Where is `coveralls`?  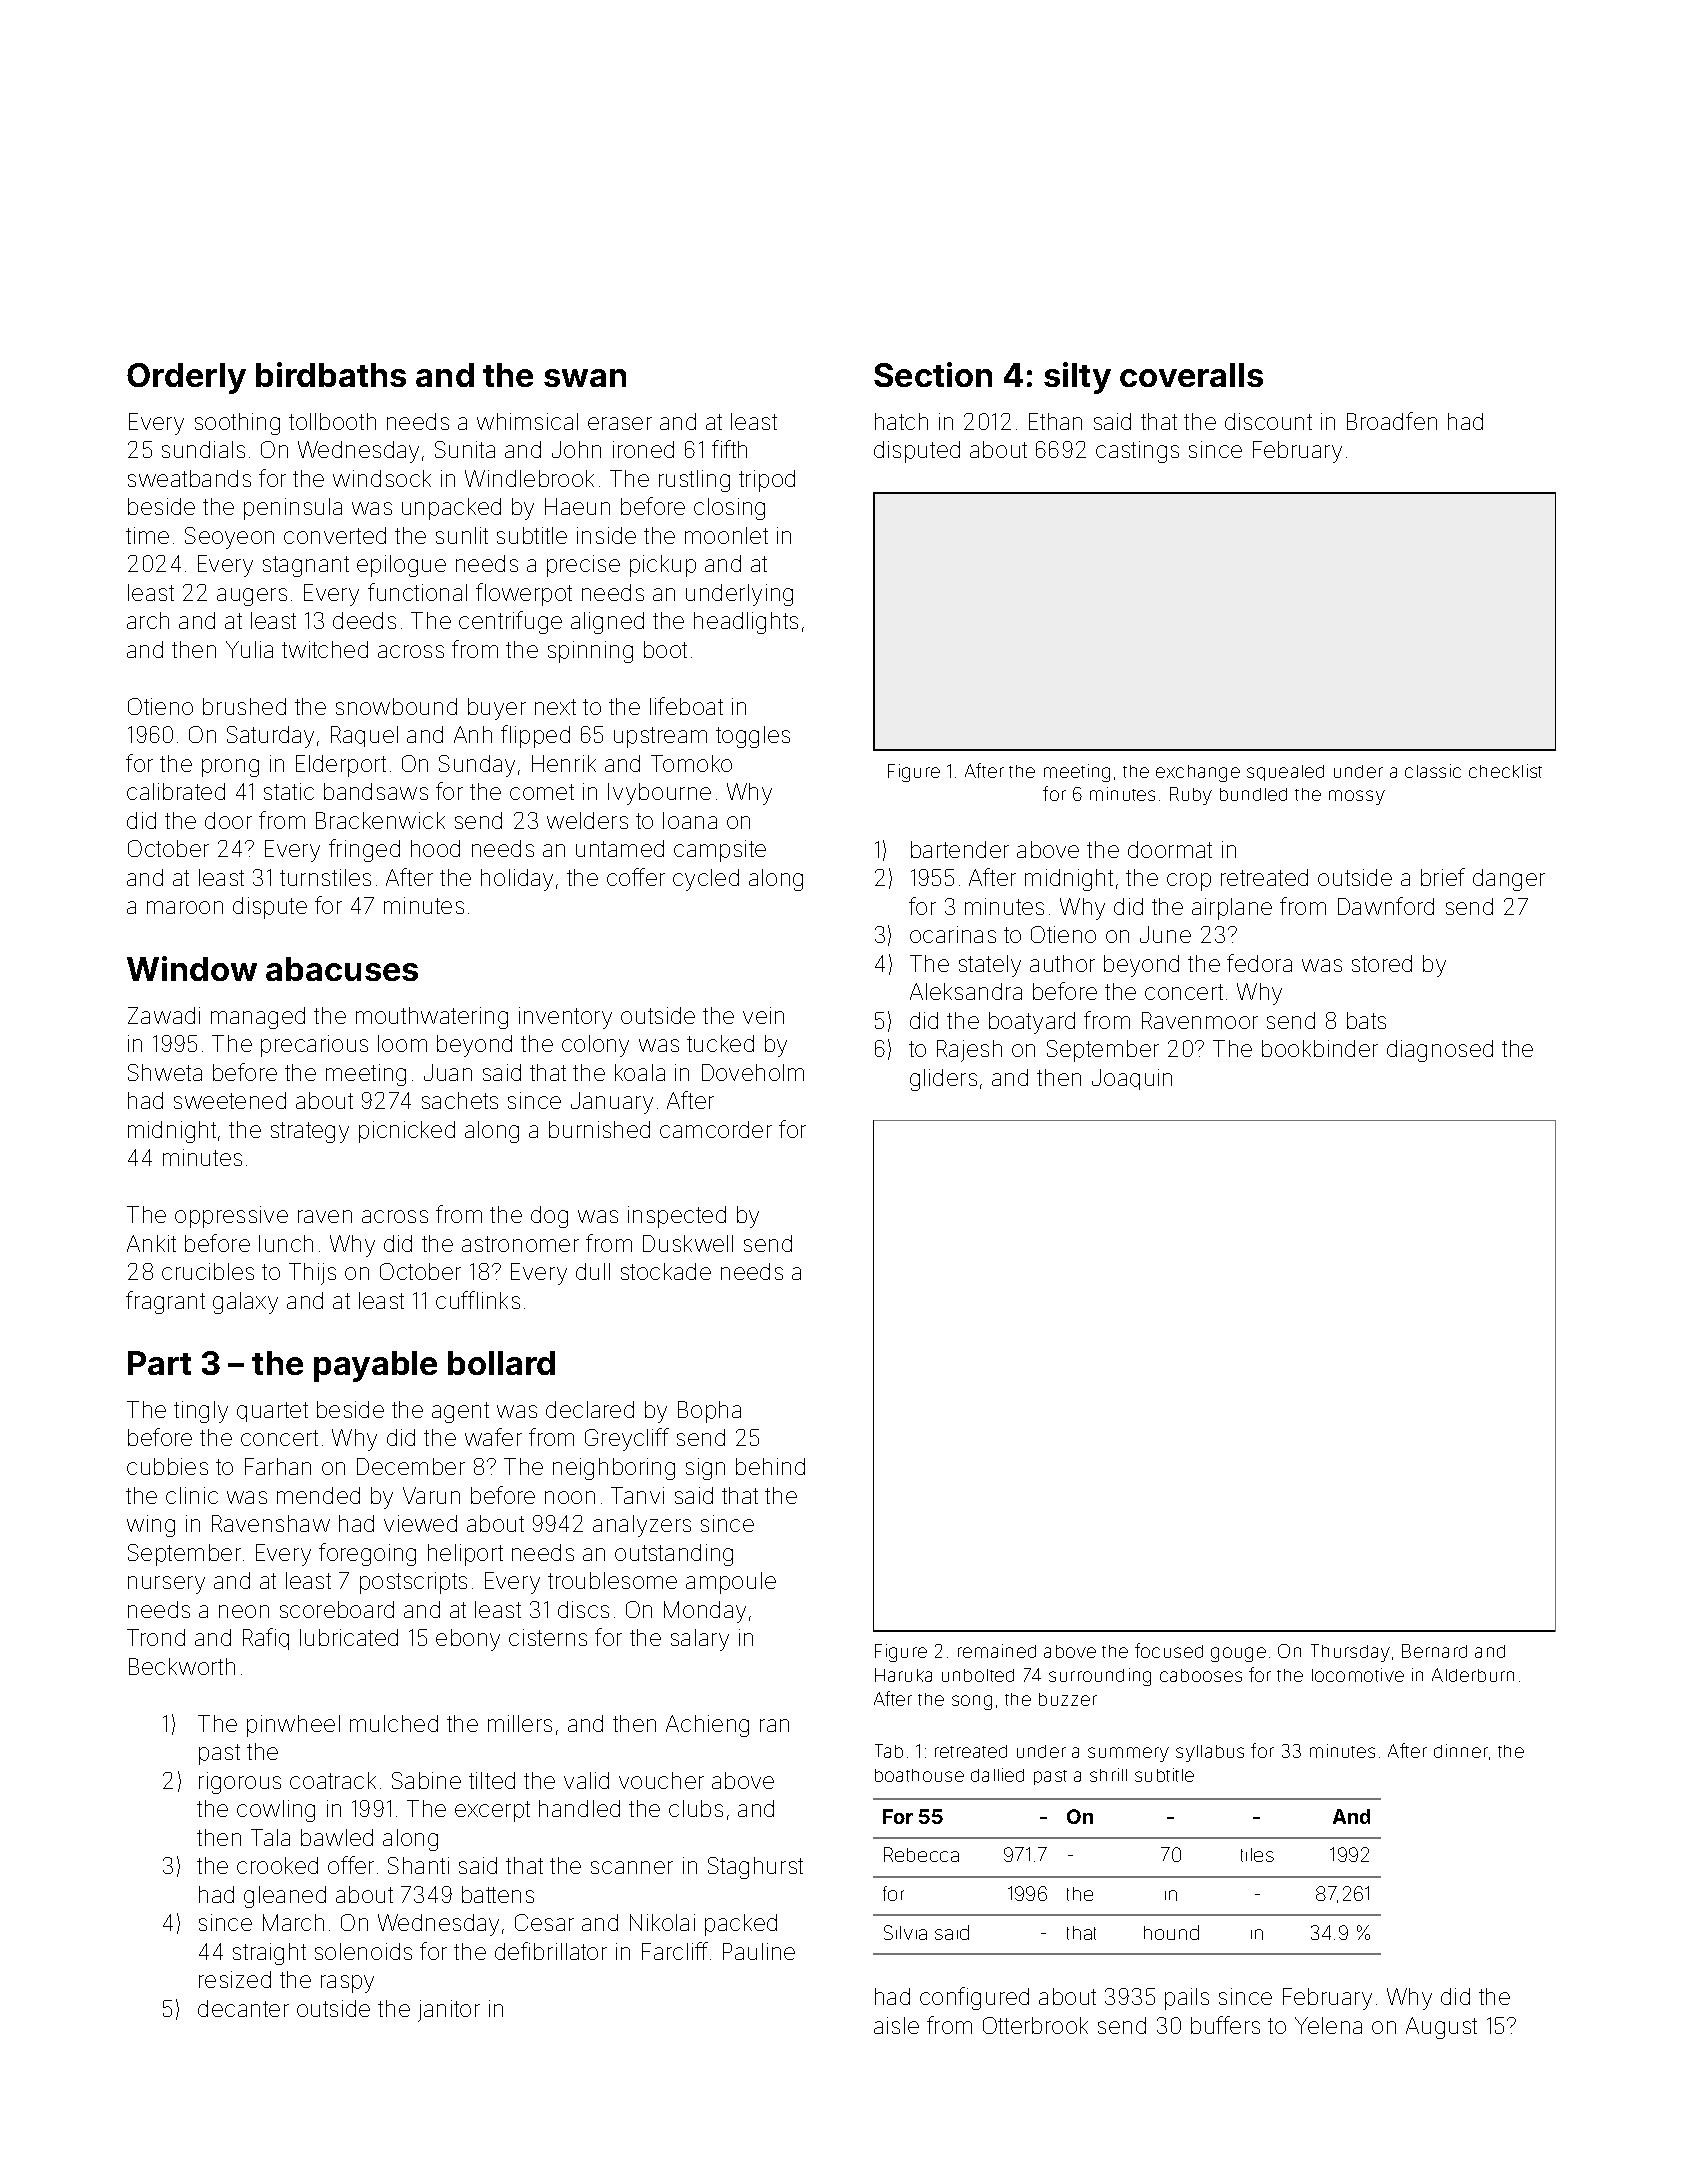
coveralls is located at coordinates (1191, 375).
